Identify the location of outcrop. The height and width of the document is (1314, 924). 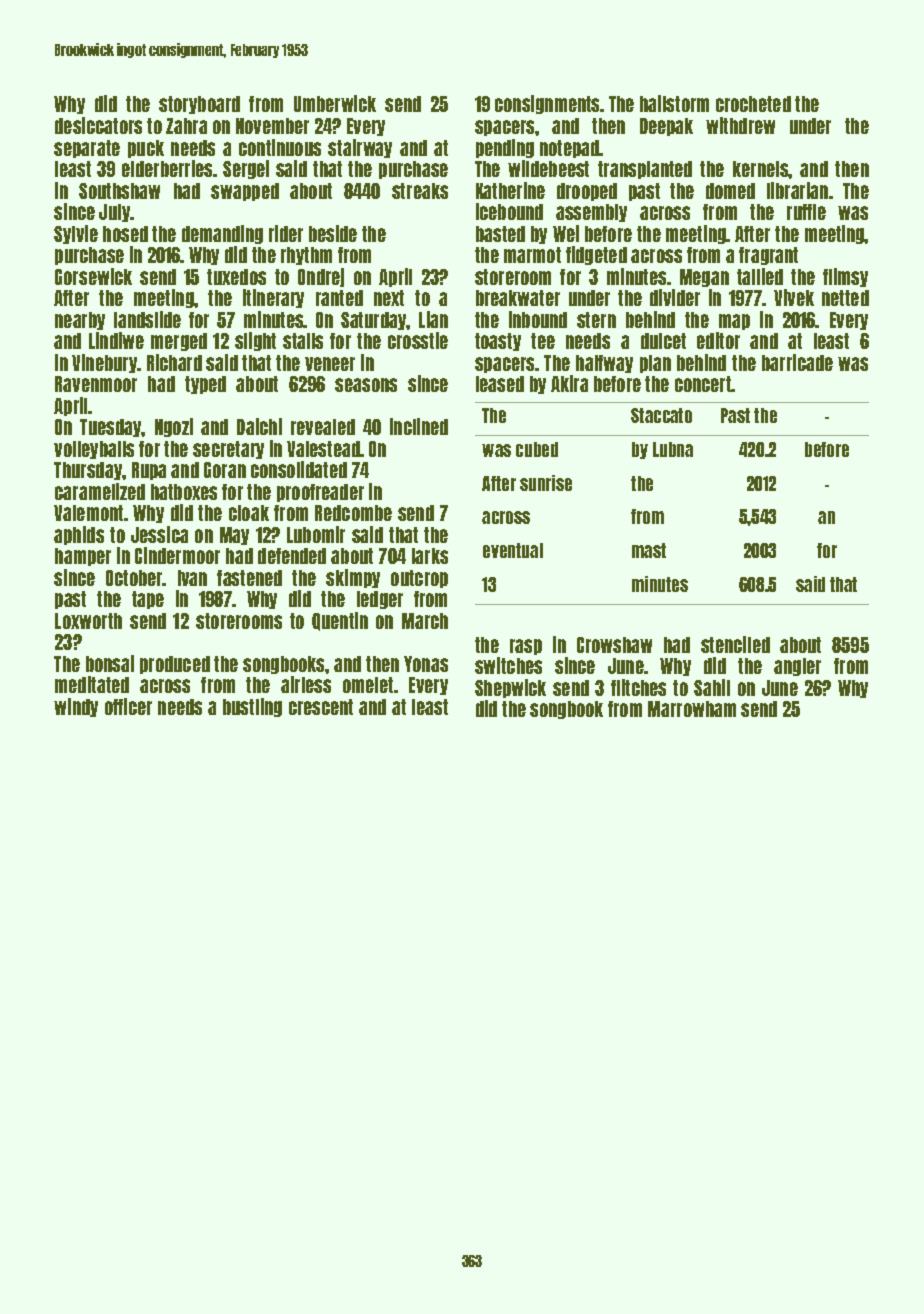
(419, 579).
